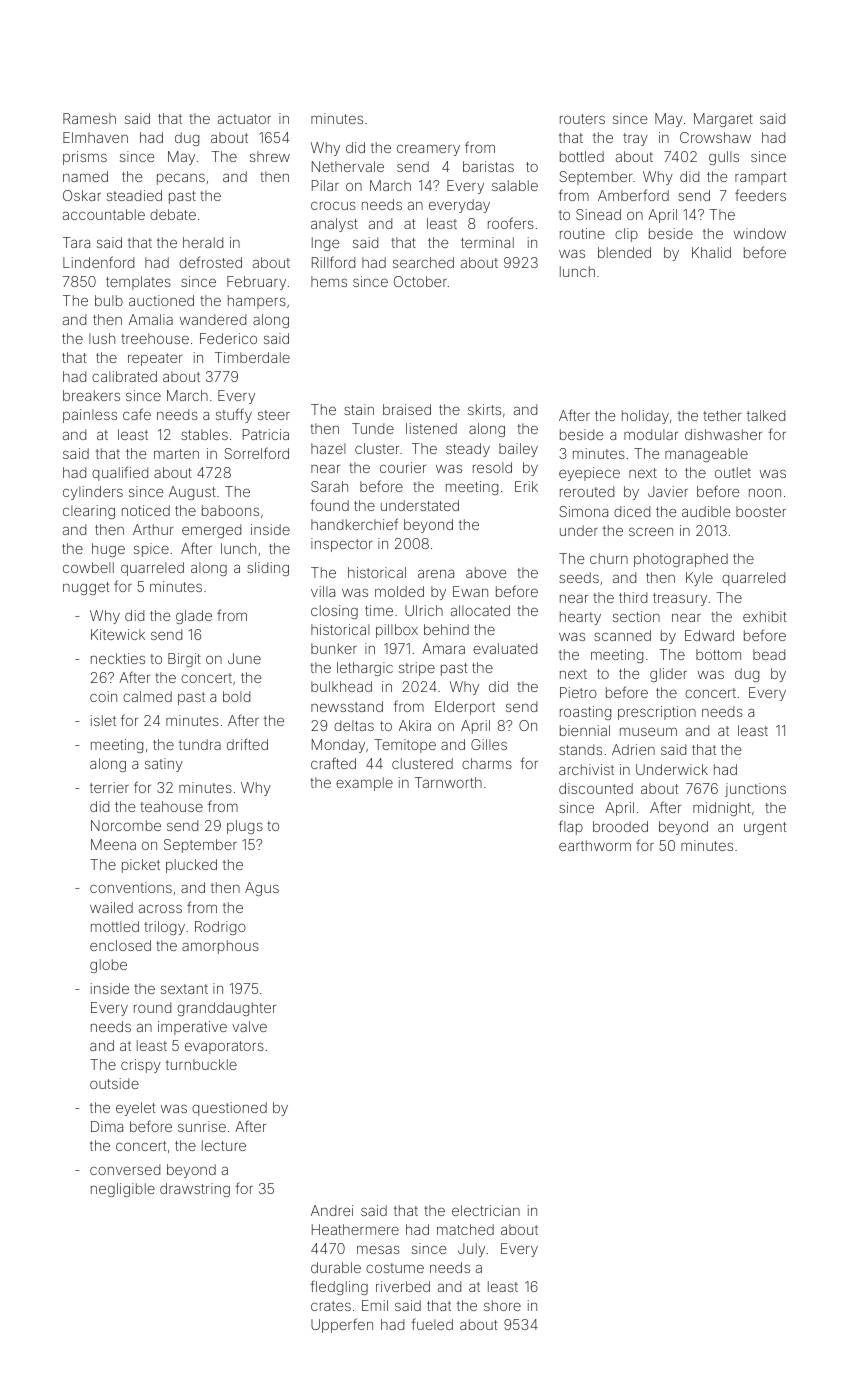  What do you see at coordinates (103, 696) in the document?
I see `coin` at bounding box center [103, 696].
